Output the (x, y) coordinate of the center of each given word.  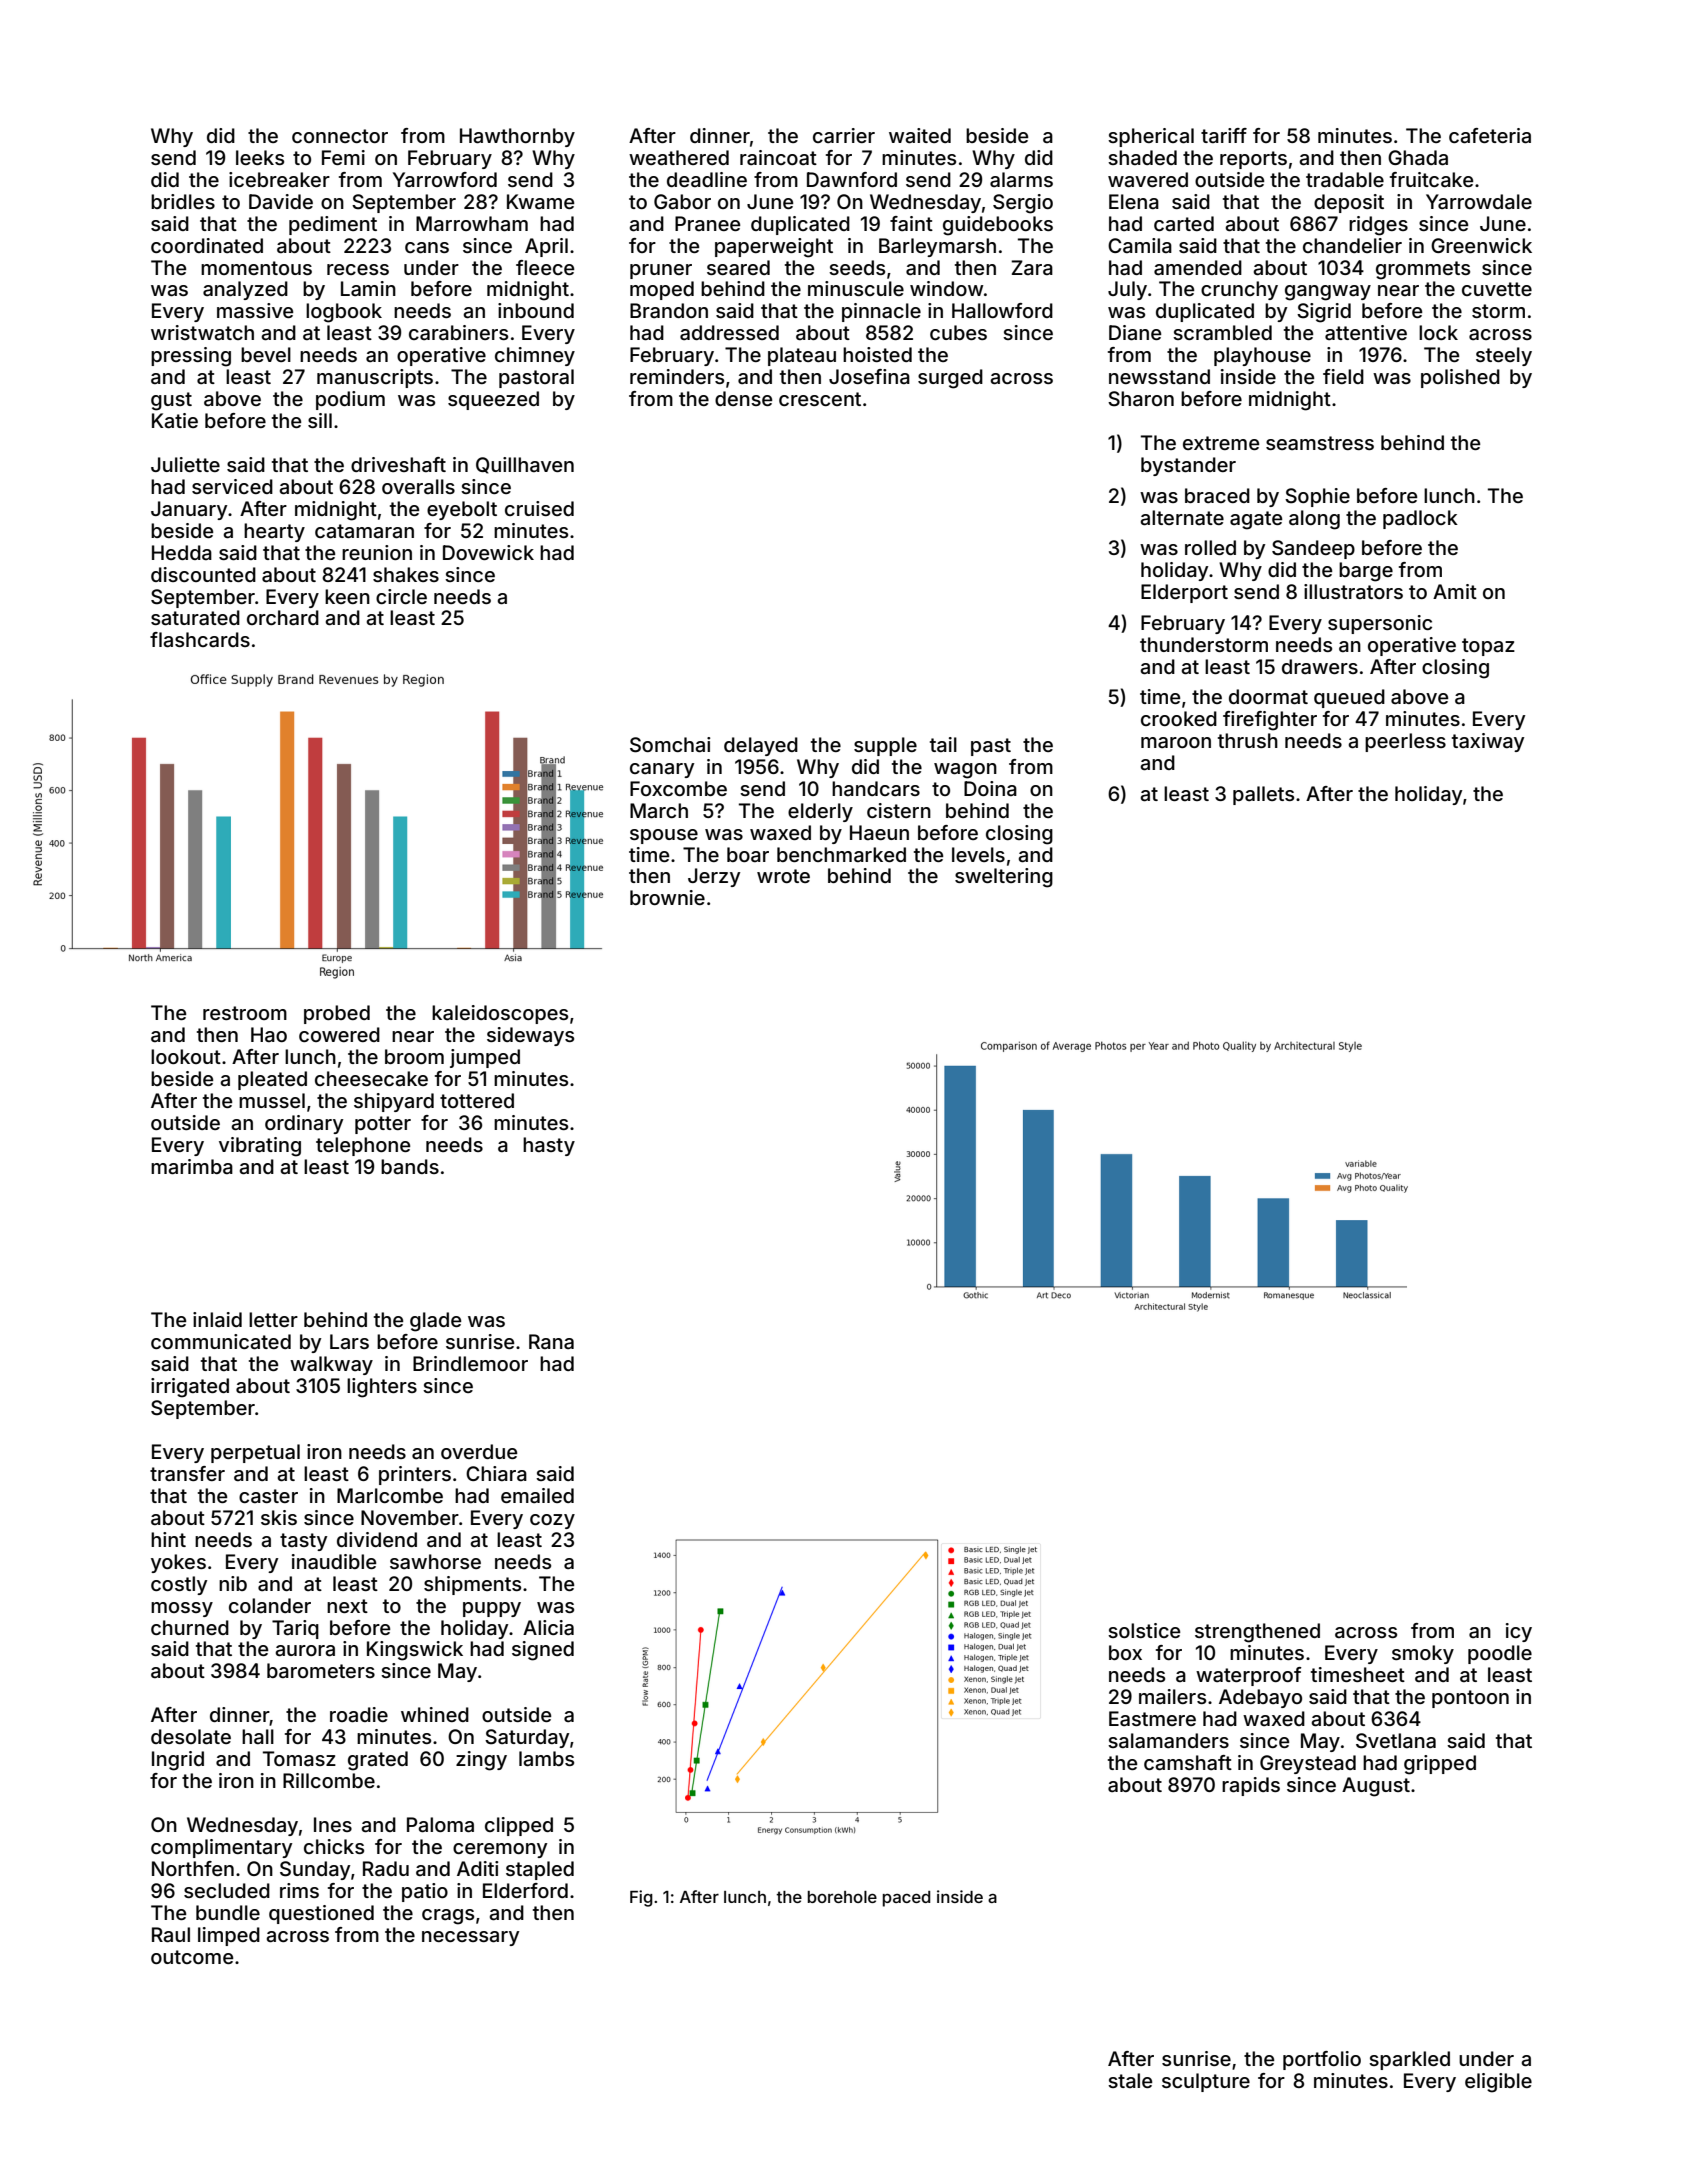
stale (1130, 2080)
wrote (783, 876)
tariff (1224, 135)
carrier (844, 135)
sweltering (1004, 878)
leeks (260, 157)
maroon (1176, 742)
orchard (283, 617)
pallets (1263, 795)
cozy (552, 1521)
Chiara (496, 1473)
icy (1519, 1632)
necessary (470, 1938)
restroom (245, 1013)
